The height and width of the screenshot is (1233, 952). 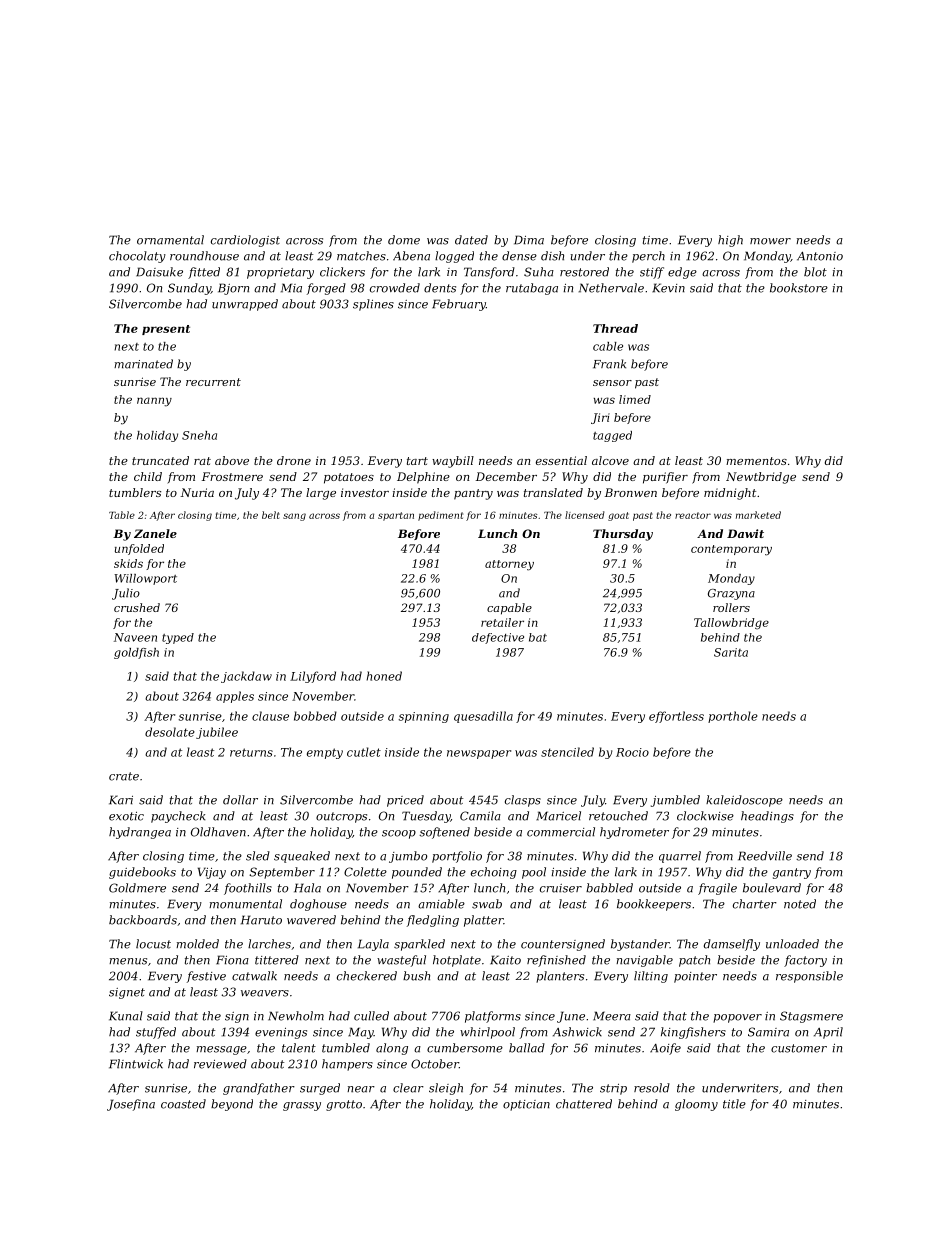 I want to click on typed, so click(x=178, y=638).
